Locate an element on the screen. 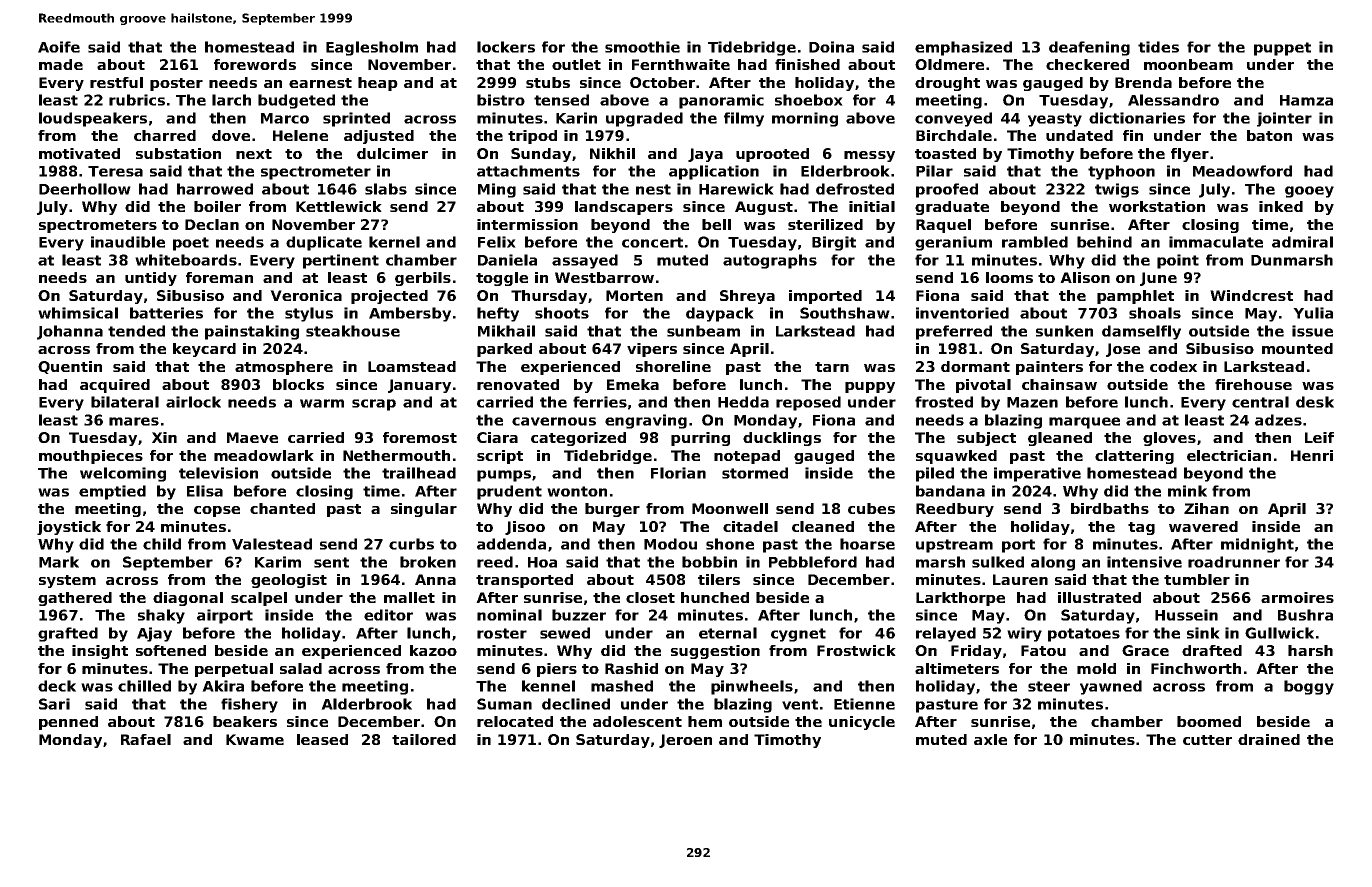 The height and width of the screenshot is (887, 1372). Doina is located at coordinates (831, 47).
